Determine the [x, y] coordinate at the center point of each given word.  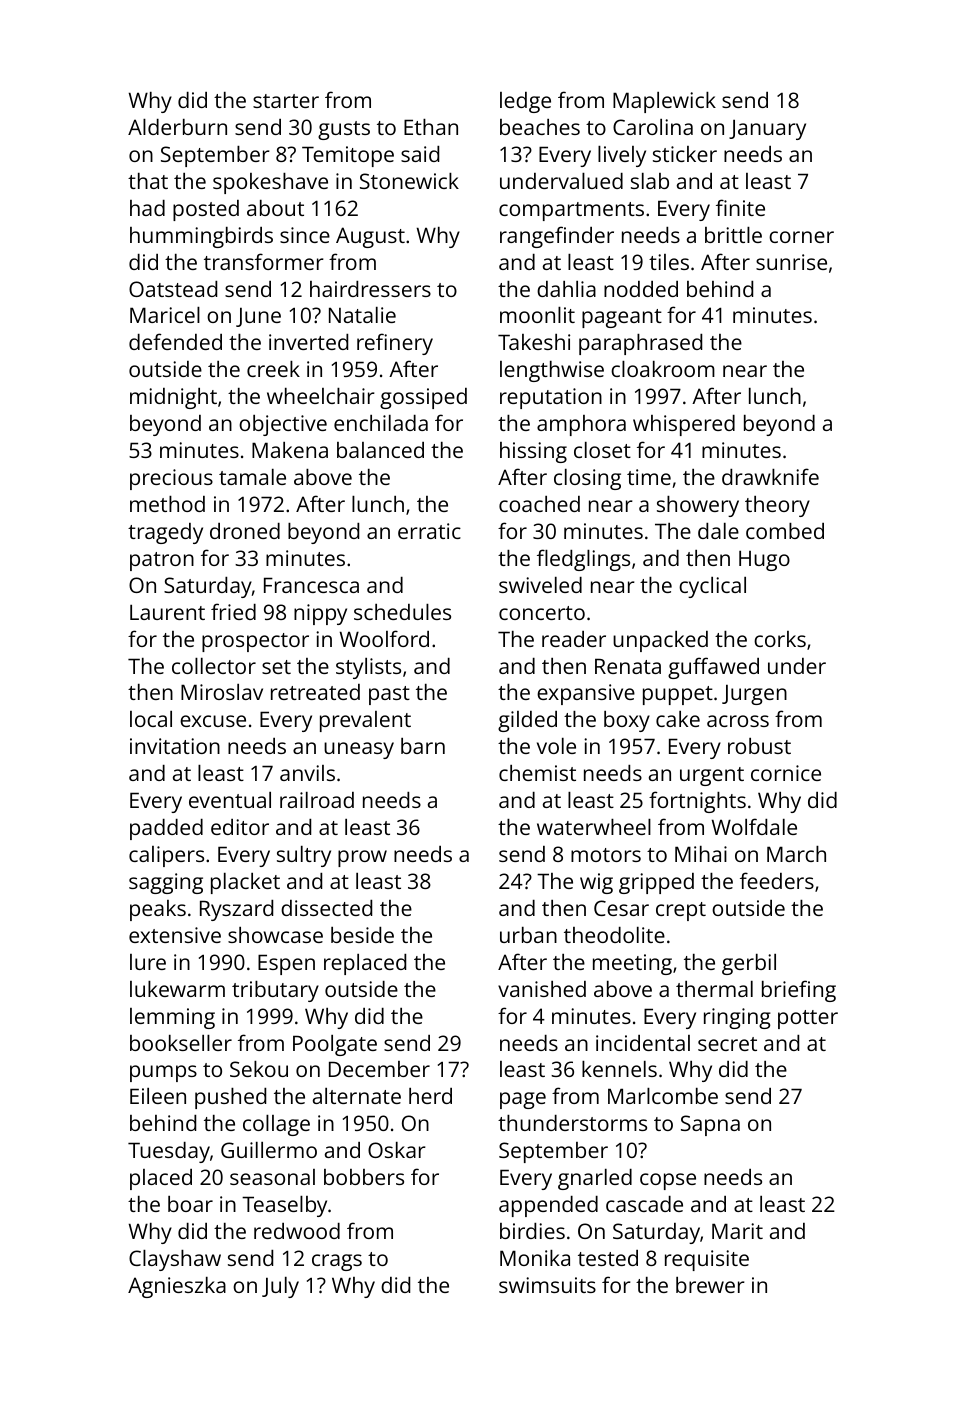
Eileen [158, 1096]
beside [362, 935]
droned [245, 531]
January [767, 129]
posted [206, 210]
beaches [540, 127]
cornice [786, 773]
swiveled [540, 585]
